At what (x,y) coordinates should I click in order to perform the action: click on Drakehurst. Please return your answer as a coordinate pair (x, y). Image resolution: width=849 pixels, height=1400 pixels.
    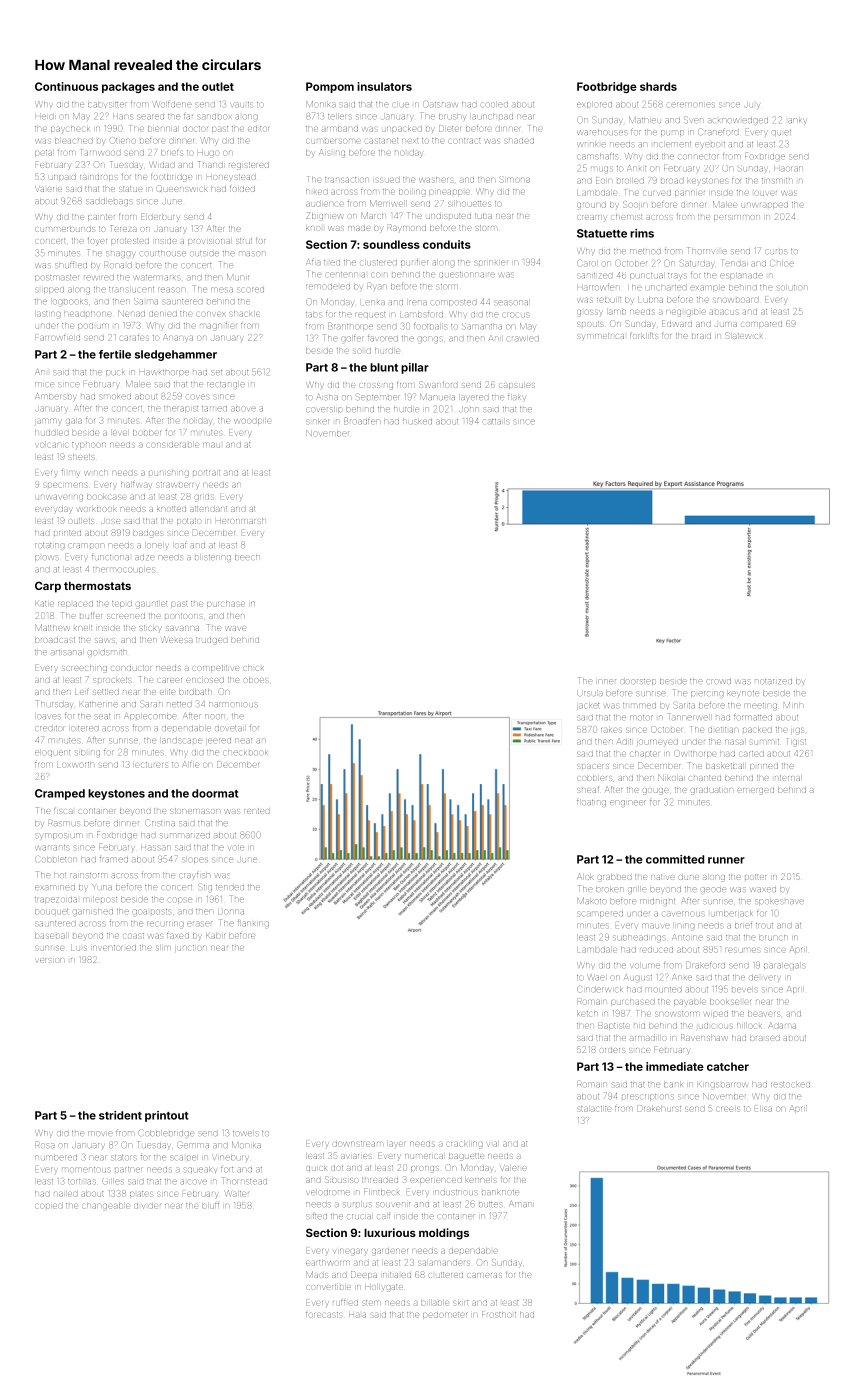
    Looking at the image, I should click on (659, 1108).
